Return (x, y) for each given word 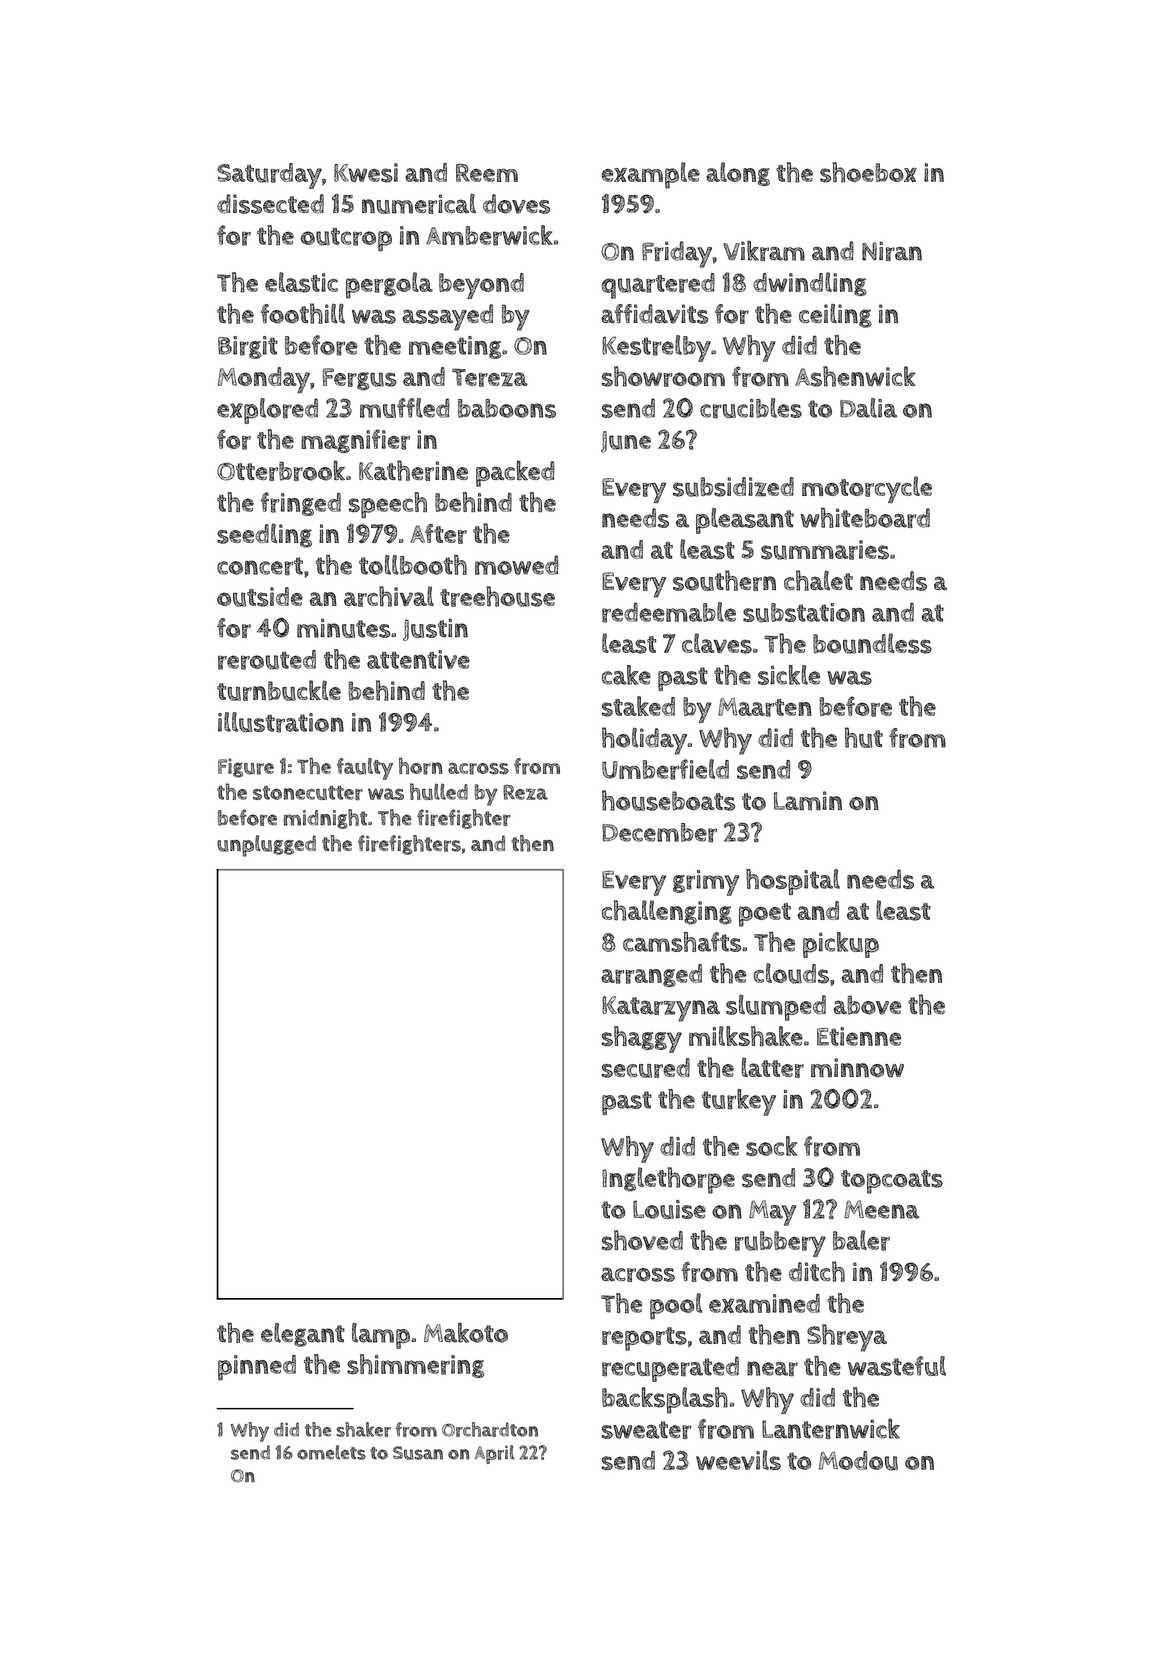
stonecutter (308, 792)
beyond (481, 286)
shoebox (868, 172)
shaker (364, 1429)
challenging (667, 912)
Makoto (466, 1333)
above (867, 1005)
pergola (389, 285)
